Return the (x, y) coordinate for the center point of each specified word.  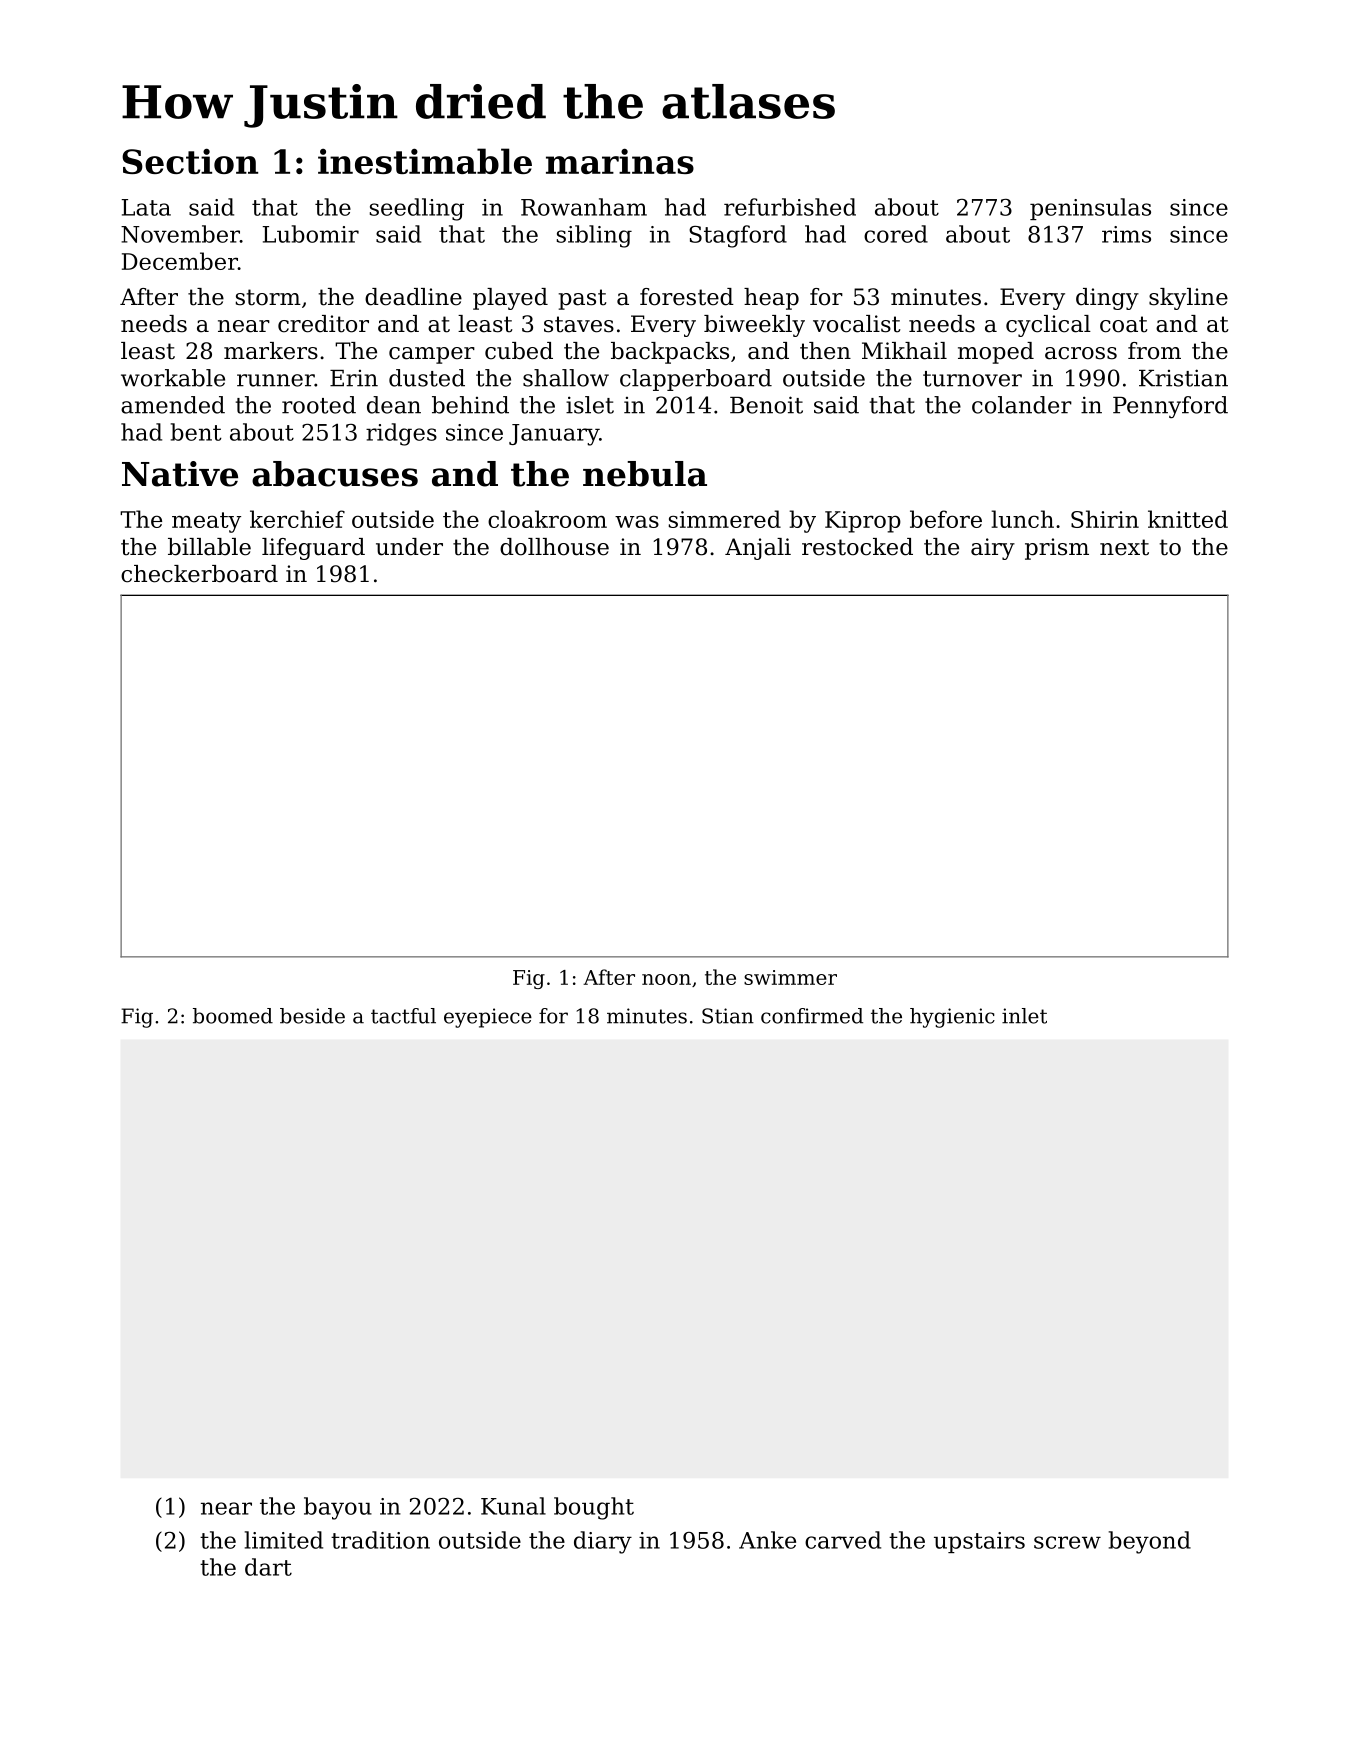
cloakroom (547, 519)
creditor (323, 324)
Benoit (766, 405)
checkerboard (199, 574)
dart (268, 1567)
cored (896, 234)
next (1124, 547)
